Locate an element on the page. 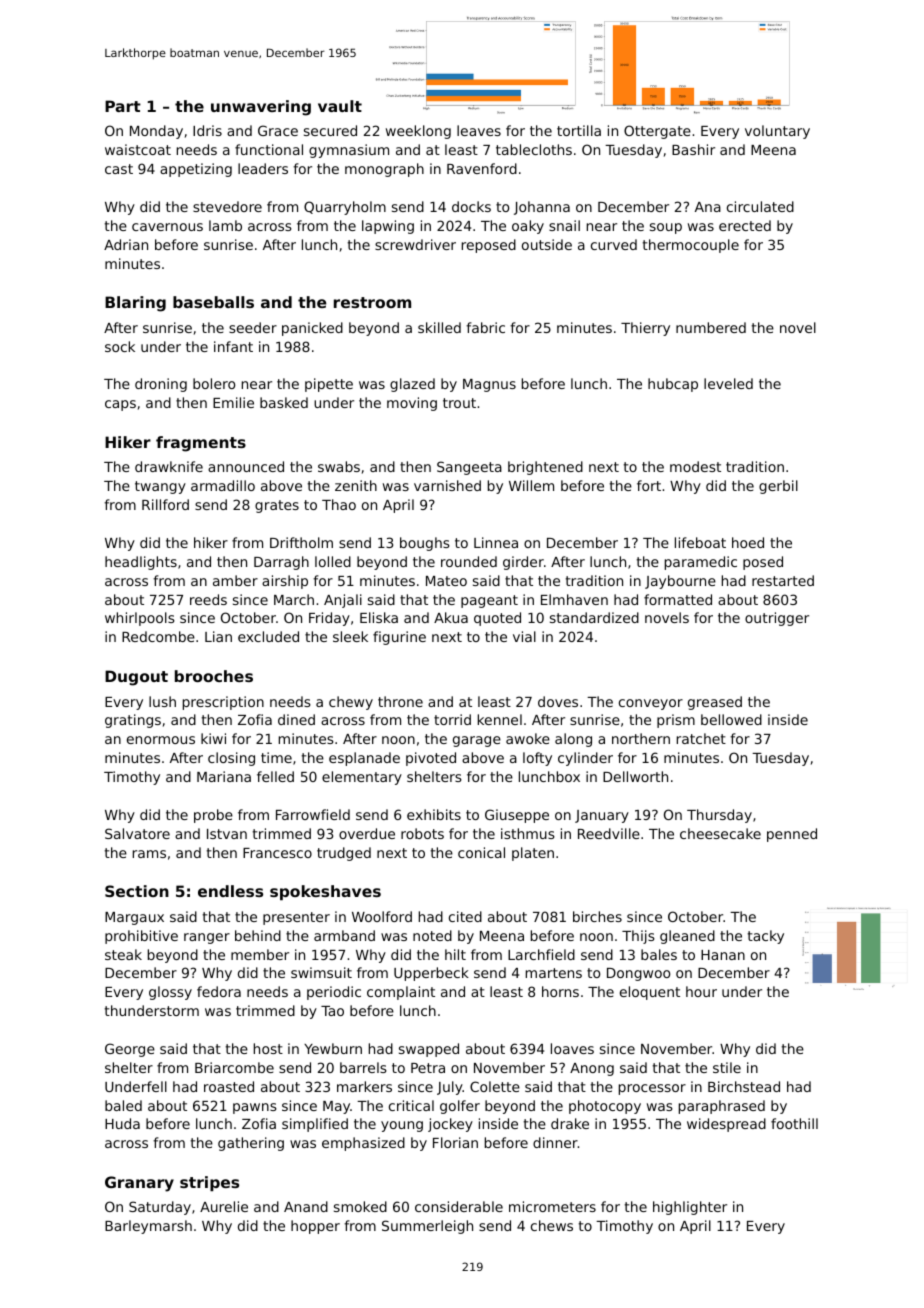 The height and width of the page is (1308, 924). lamb is located at coordinates (225, 225).
